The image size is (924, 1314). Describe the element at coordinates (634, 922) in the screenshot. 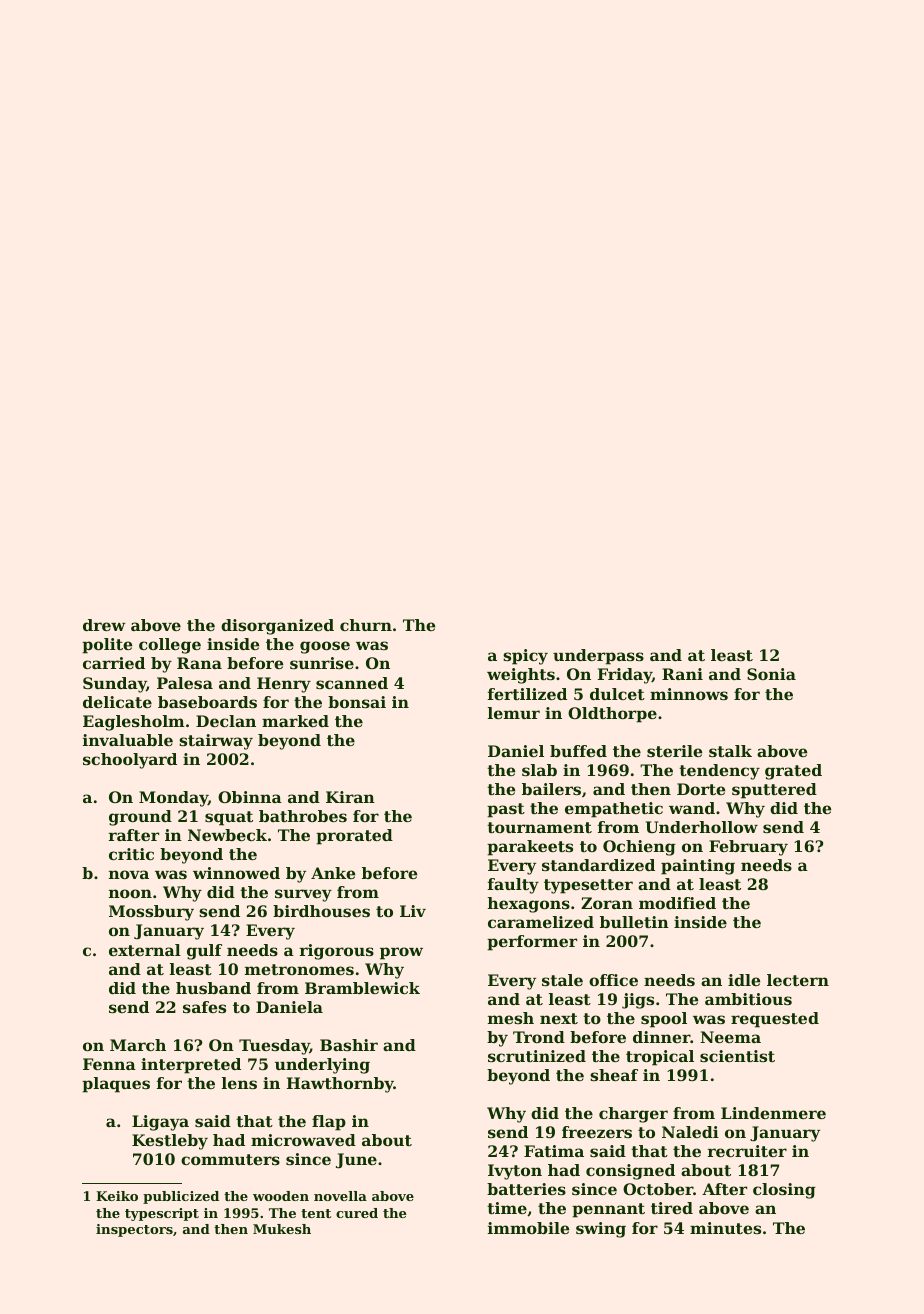

I see `bulletin` at that location.
